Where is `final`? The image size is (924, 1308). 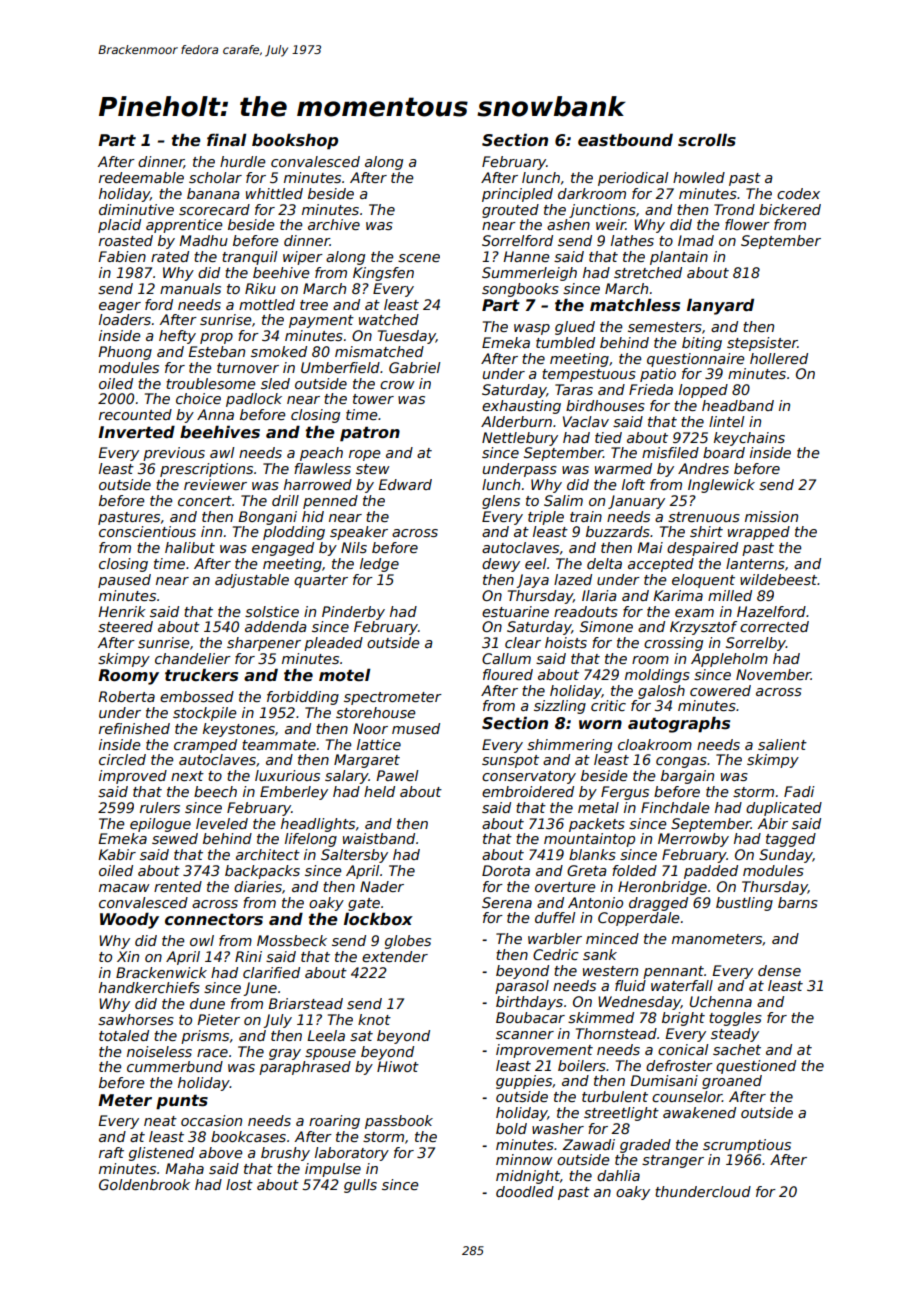
final is located at coordinates (227, 139).
